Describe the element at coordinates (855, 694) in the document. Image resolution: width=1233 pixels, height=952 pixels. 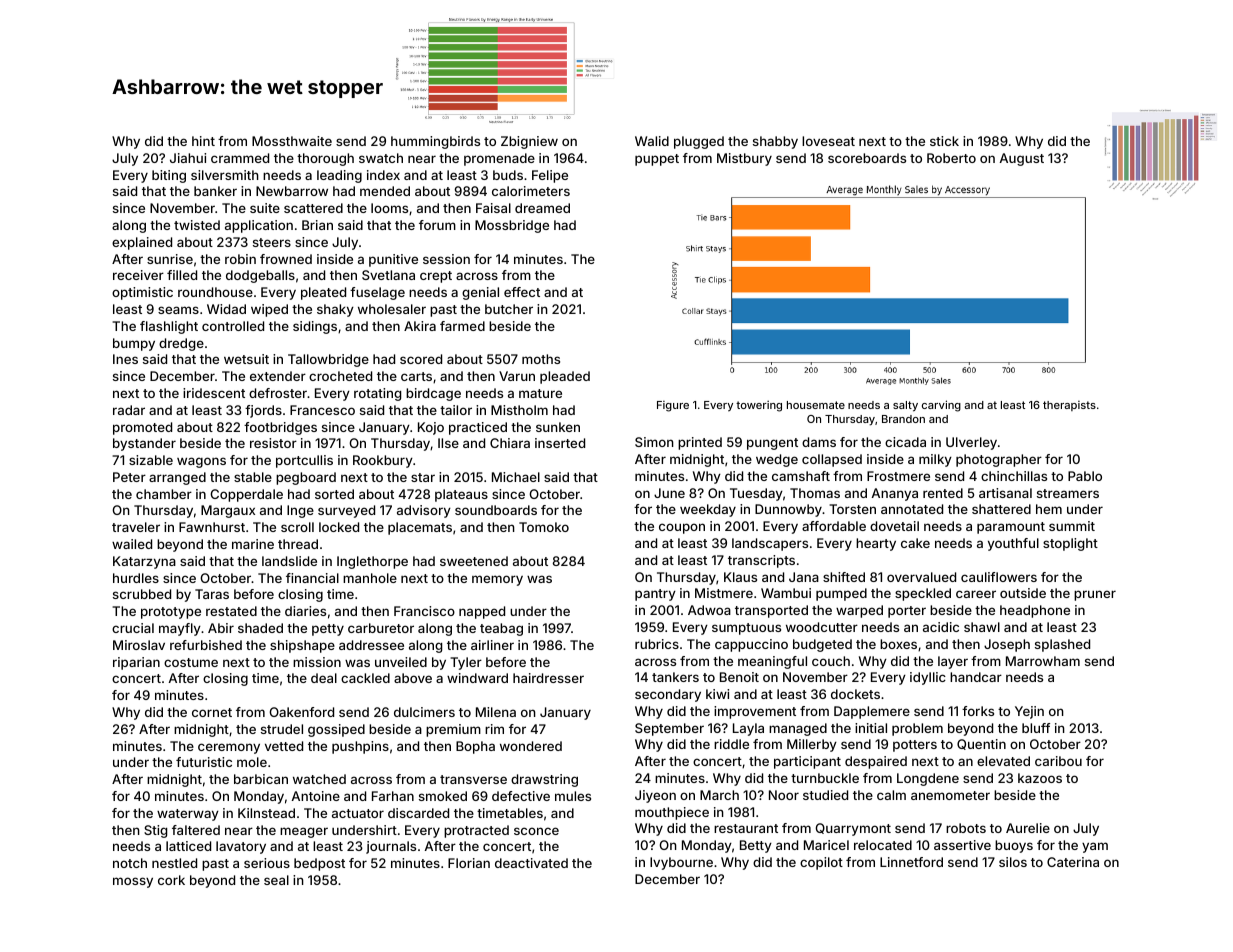
I see `dockets` at that location.
